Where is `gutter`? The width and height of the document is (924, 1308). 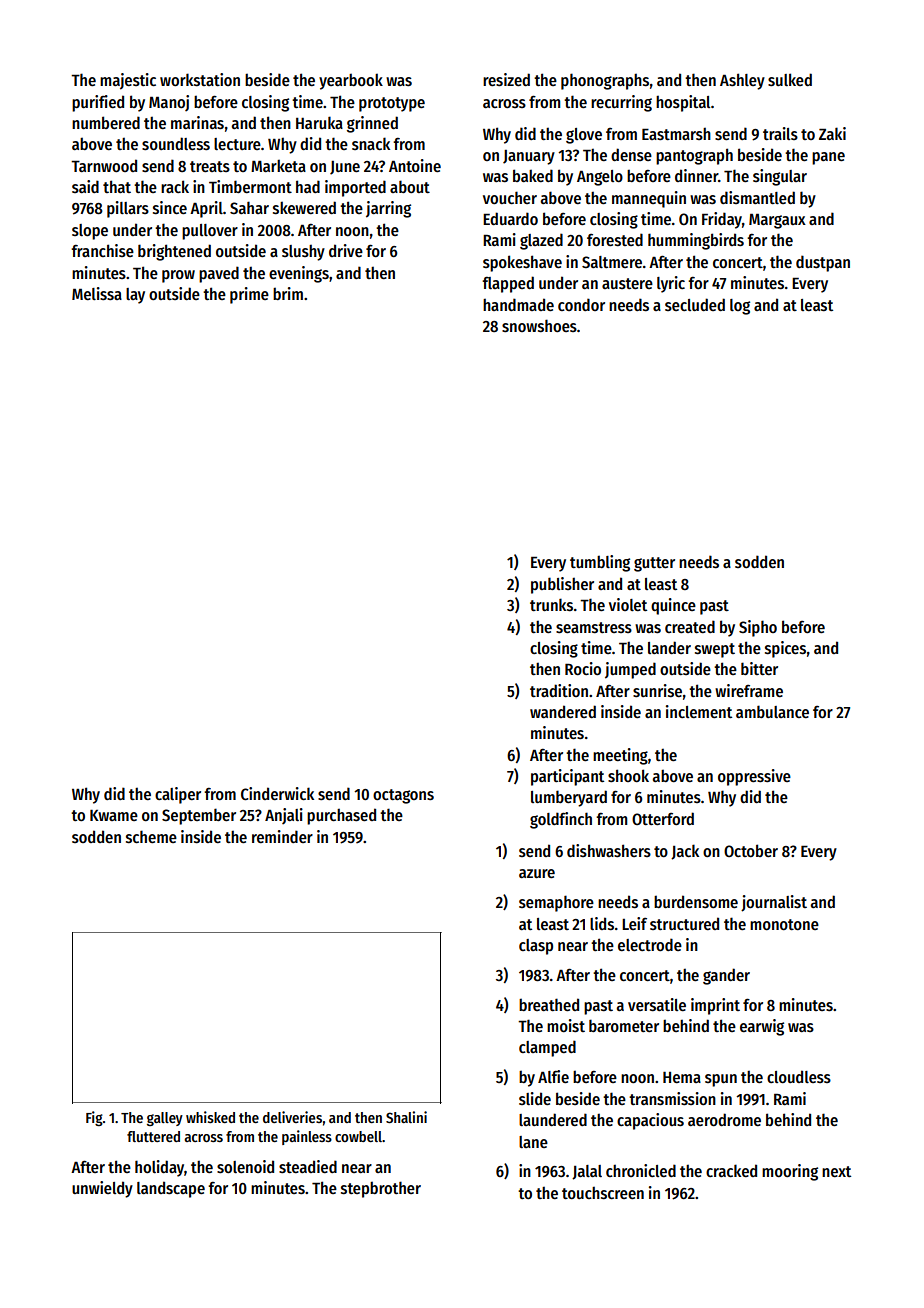 gutter is located at coordinates (654, 564).
